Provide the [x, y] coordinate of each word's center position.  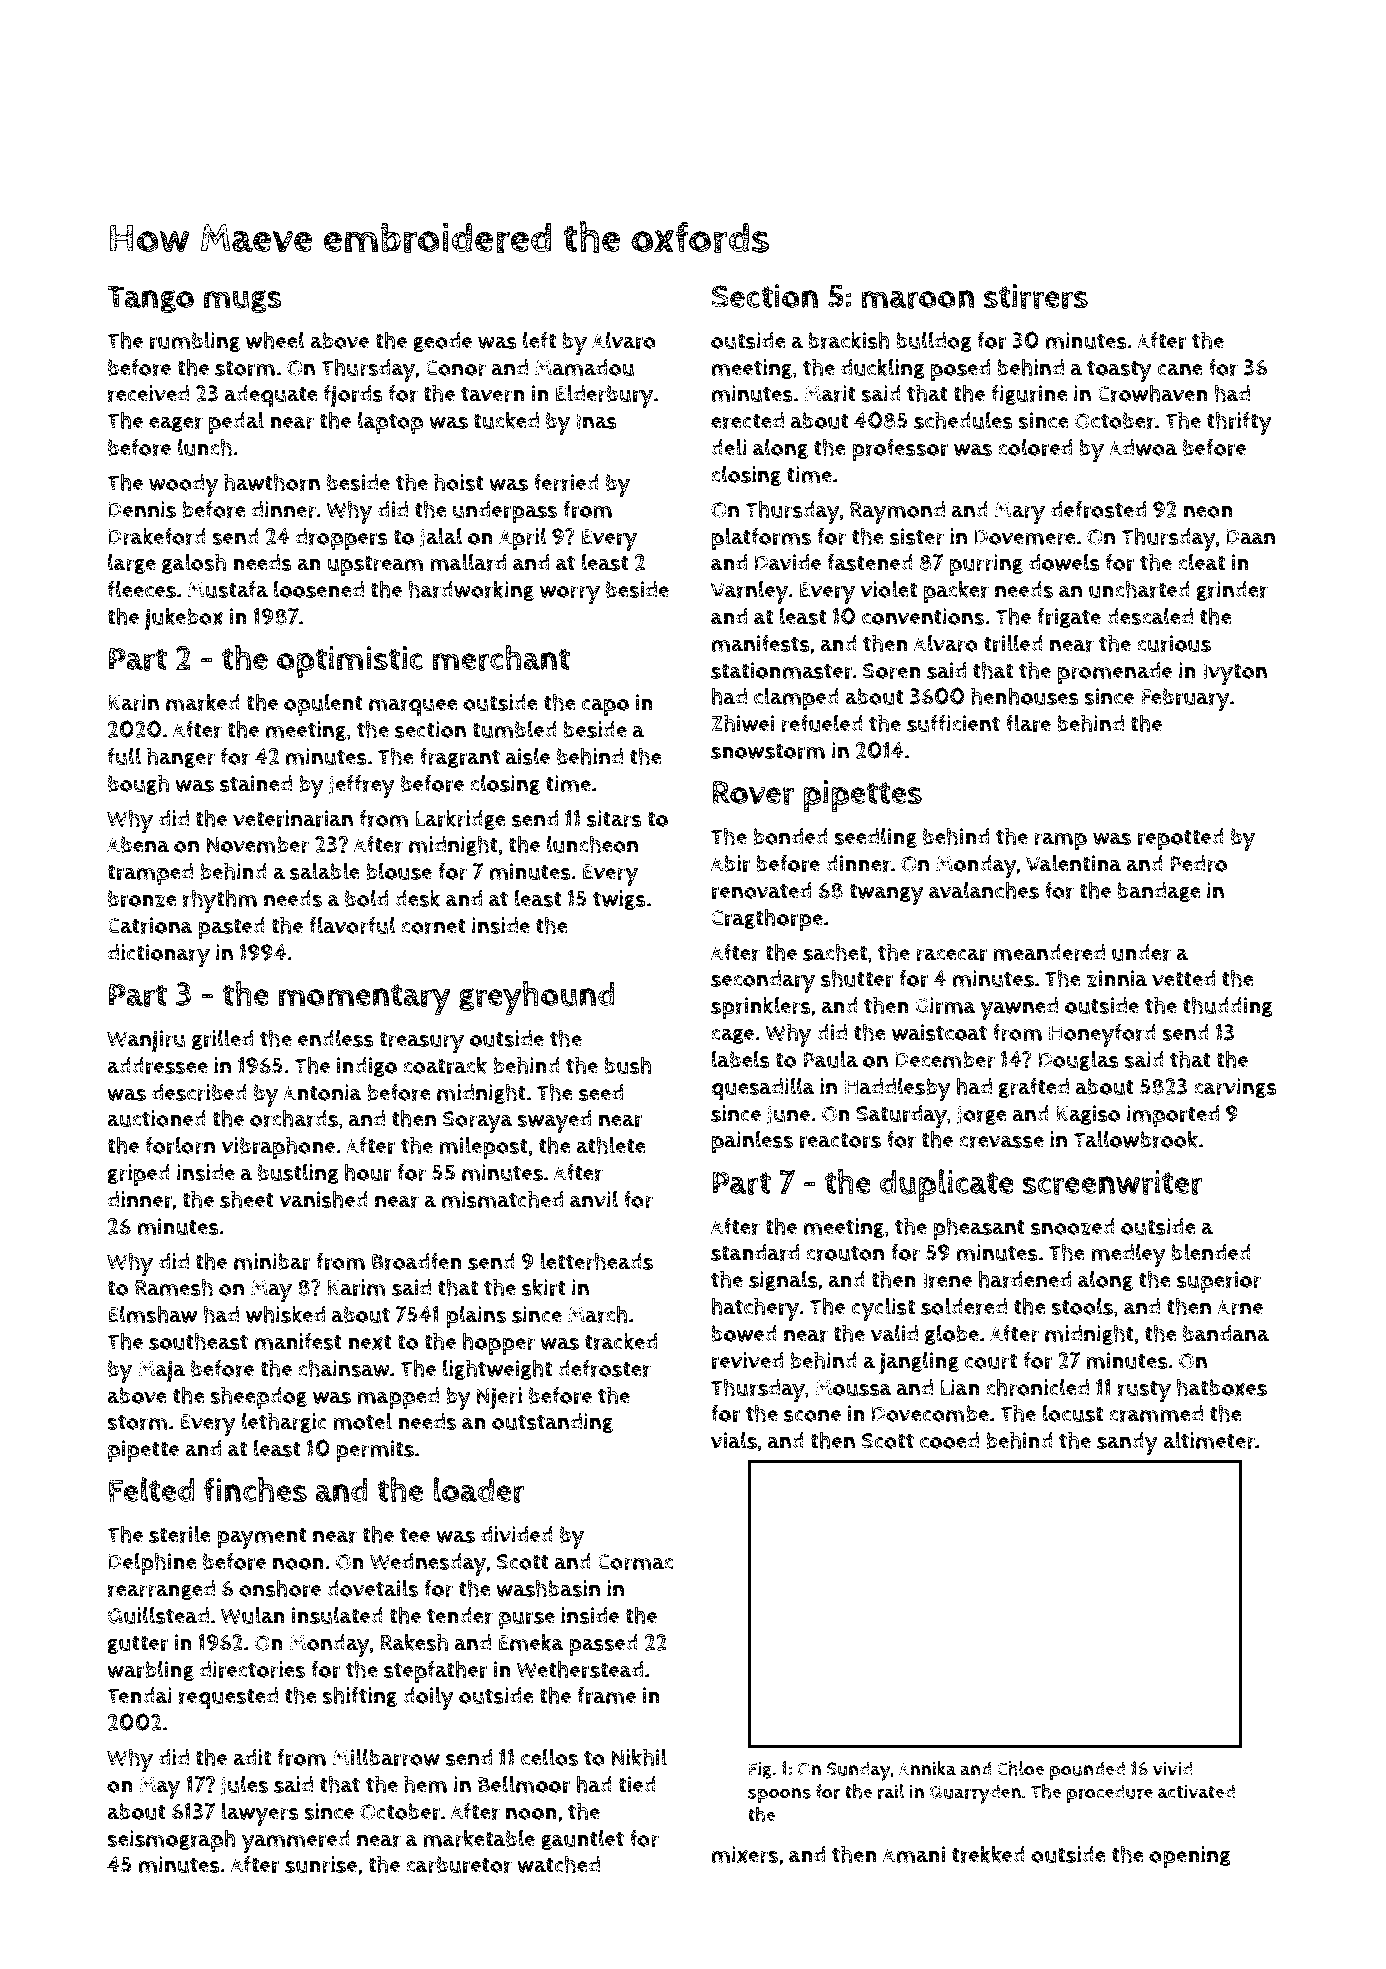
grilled [222, 1039]
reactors [840, 1140]
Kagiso [1088, 1115]
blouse [399, 871]
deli [729, 447]
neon [1208, 511]
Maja [161, 1371]
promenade [1115, 673]
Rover [753, 793]
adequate [271, 396]
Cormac [635, 1562]
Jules [244, 1785]
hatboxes [1222, 1387]
